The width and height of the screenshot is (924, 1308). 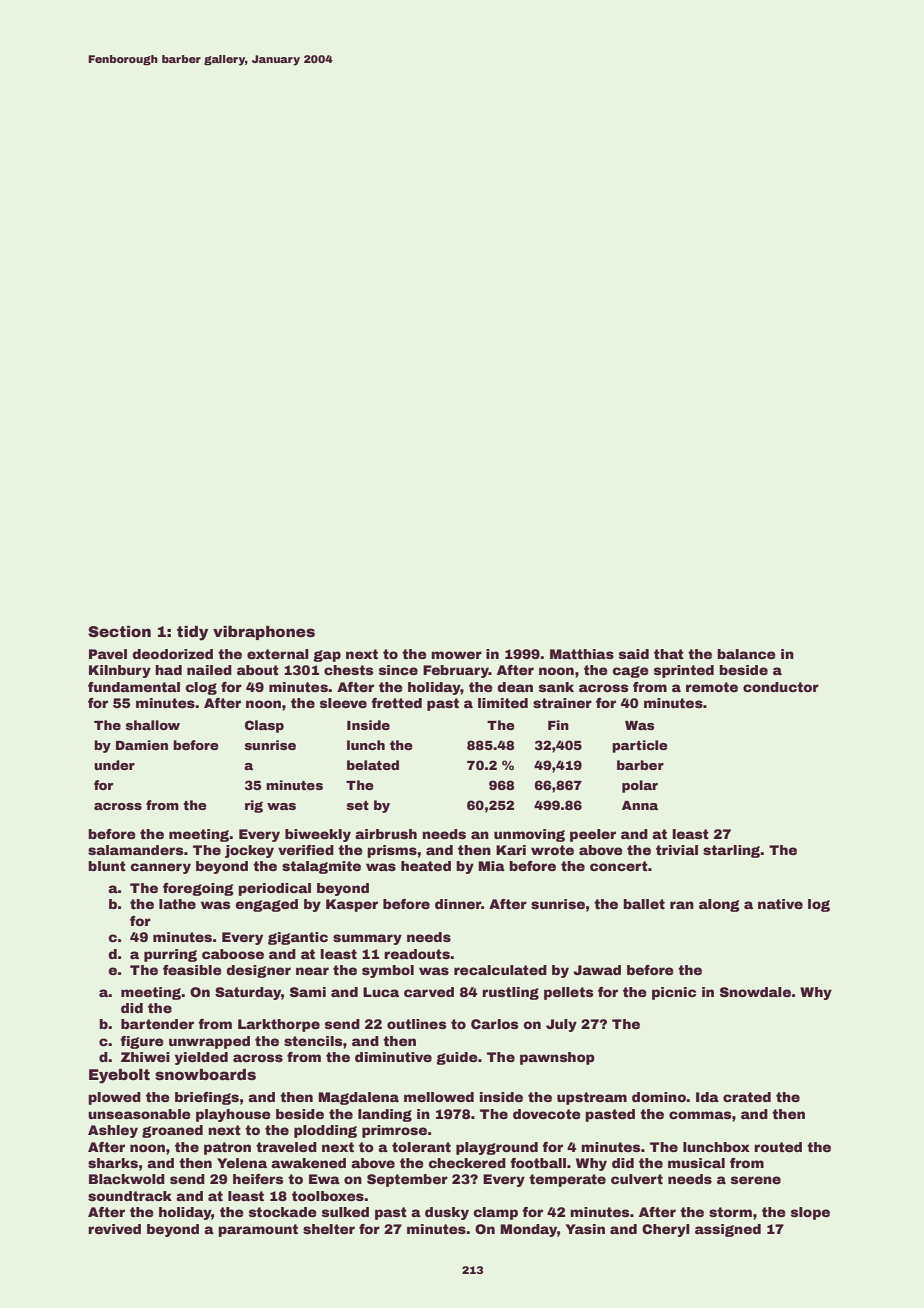 What do you see at coordinates (528, 1230) in the screenshot?
I see `Monday` at bounding box center [528, 1230].
